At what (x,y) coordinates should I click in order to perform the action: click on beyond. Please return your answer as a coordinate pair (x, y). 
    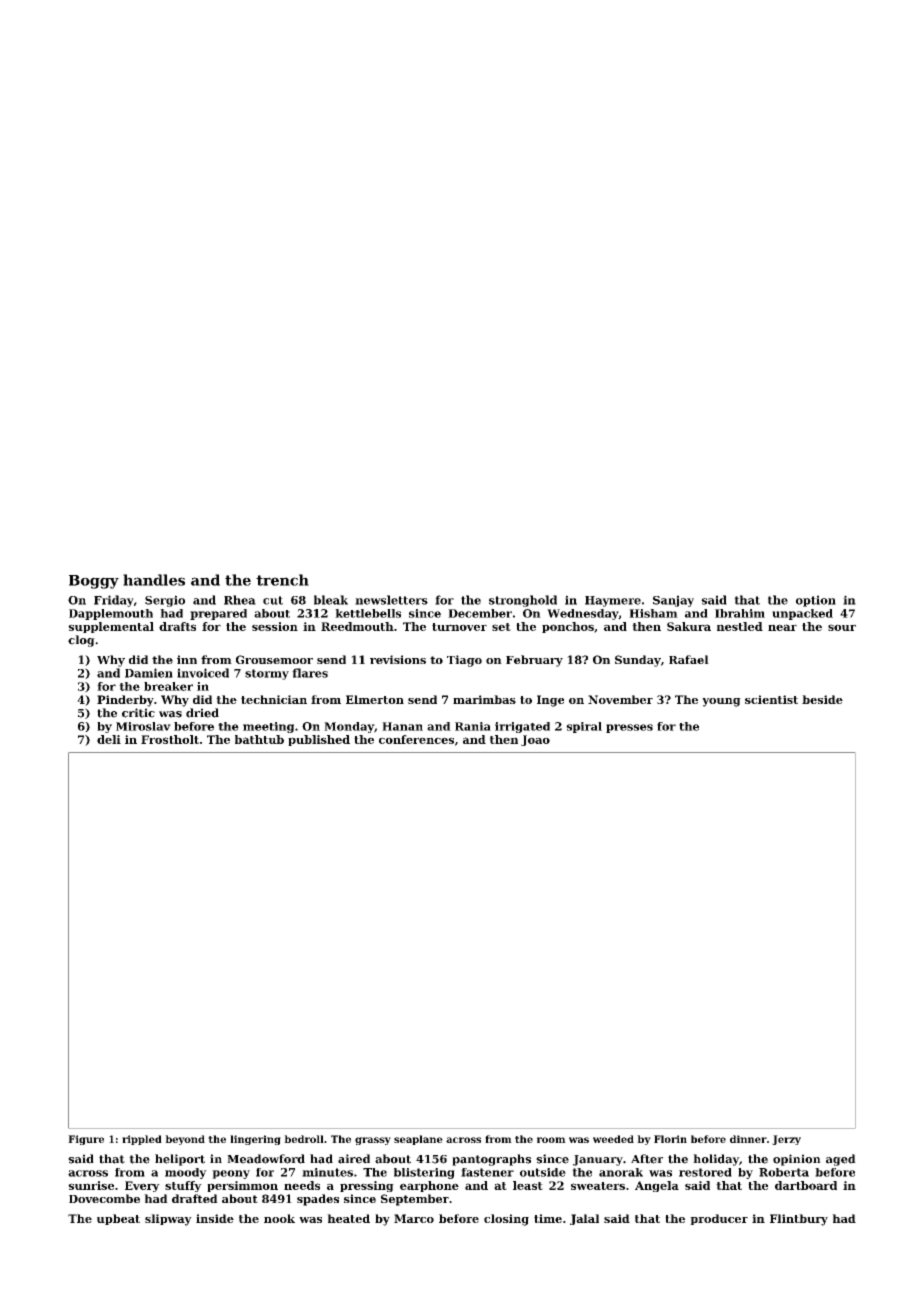
    Looking at the image, I should click on (185, 1140).
